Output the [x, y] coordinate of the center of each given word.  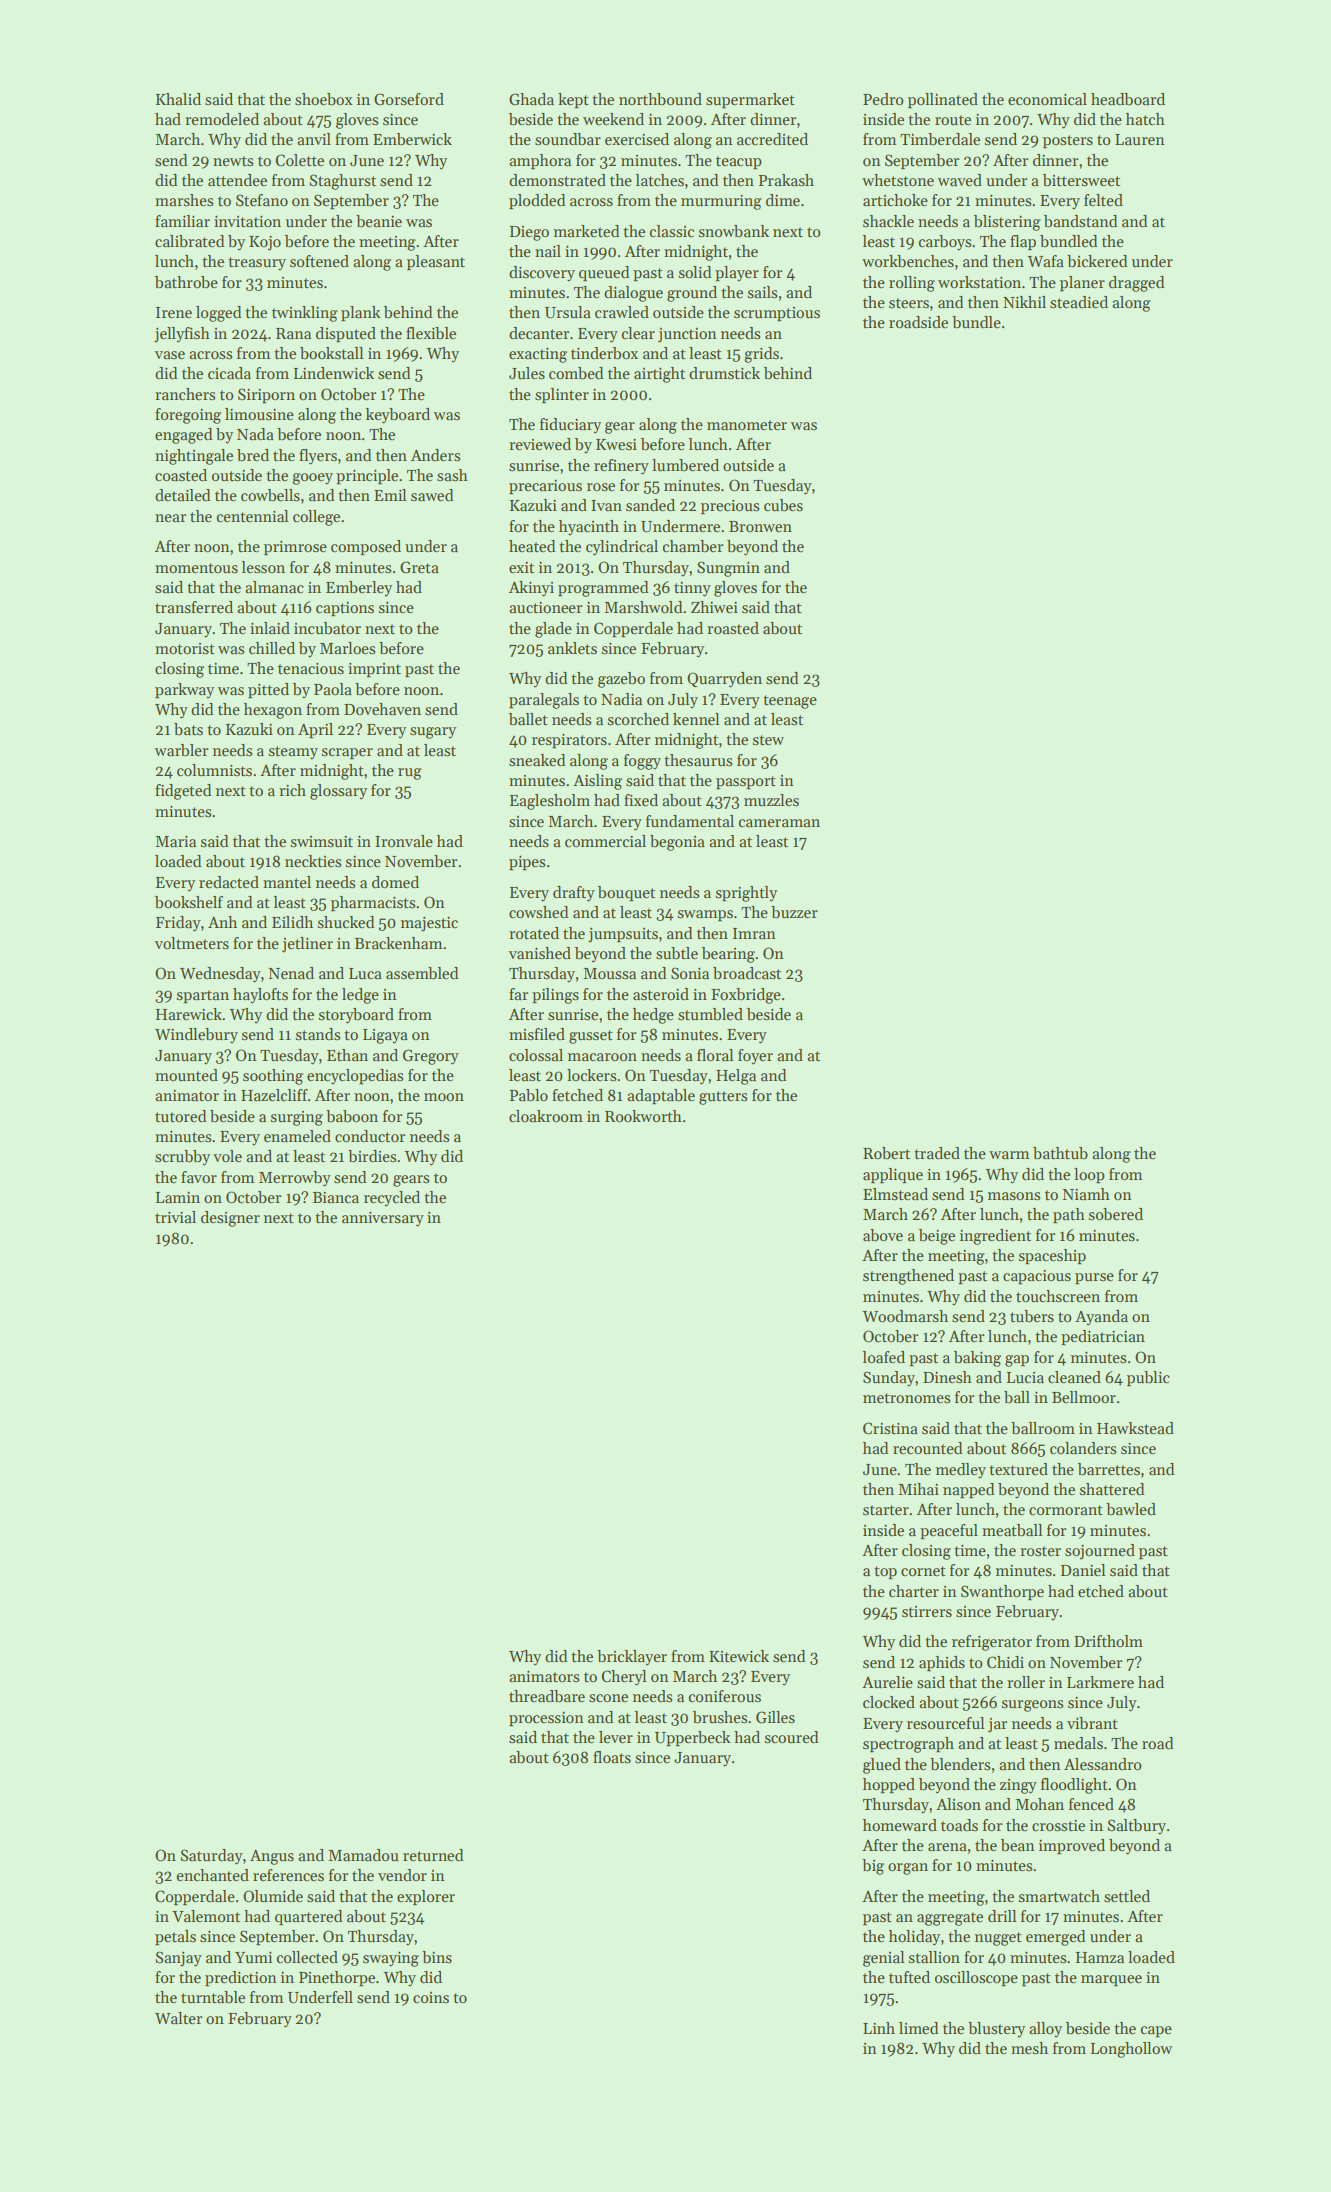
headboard [1128, 99]
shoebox [324, 99]
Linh [879, 2028]
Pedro [883, 99]
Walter [178, 2018]
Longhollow [1131, 2050]
